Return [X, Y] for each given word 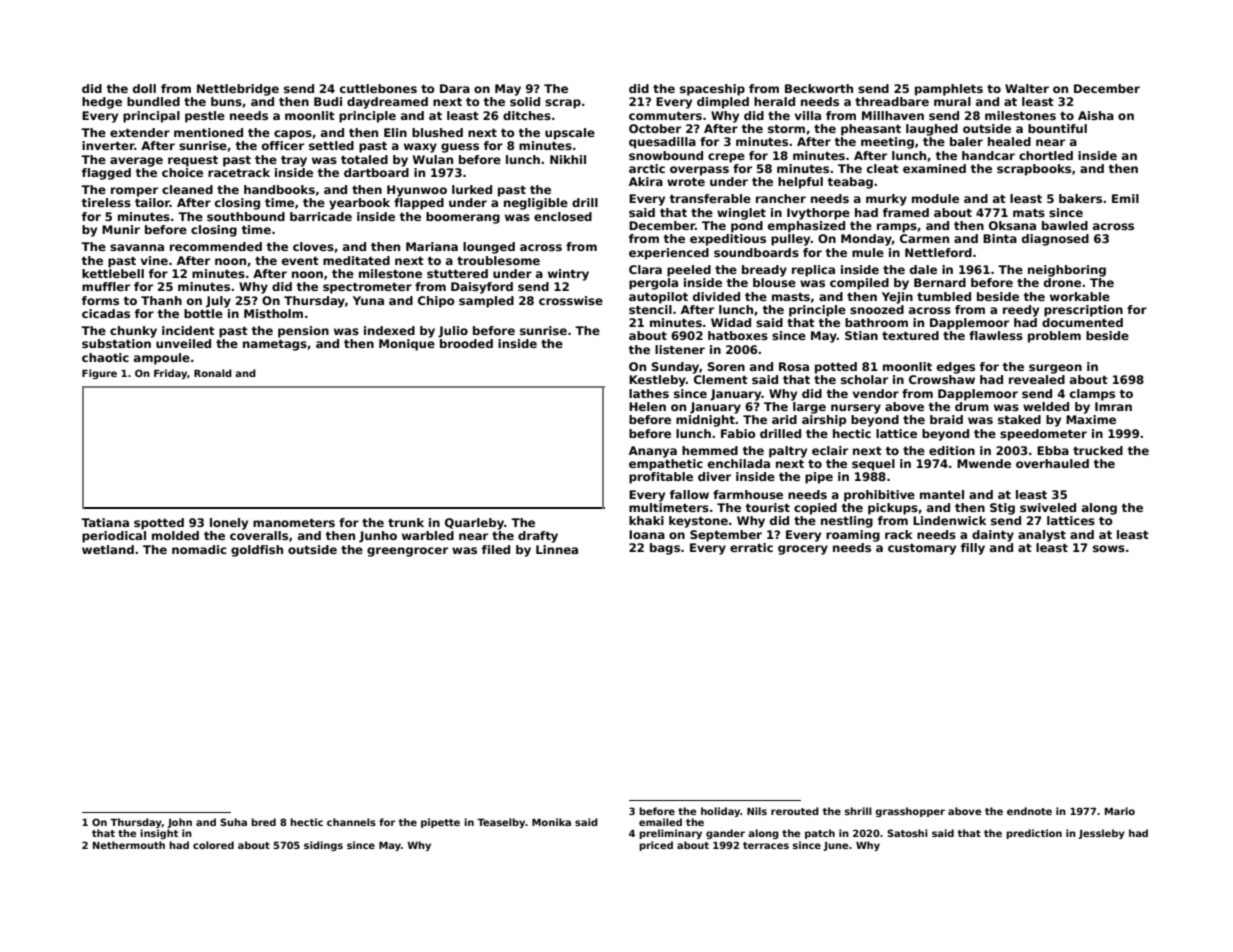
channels [351, 822]
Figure [99, 374]
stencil [650, 309]
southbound [246, 216]
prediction [1034, 834]
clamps [1092, 395]
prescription [1083, 311]
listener [680, 349]
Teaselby [501, 823]
